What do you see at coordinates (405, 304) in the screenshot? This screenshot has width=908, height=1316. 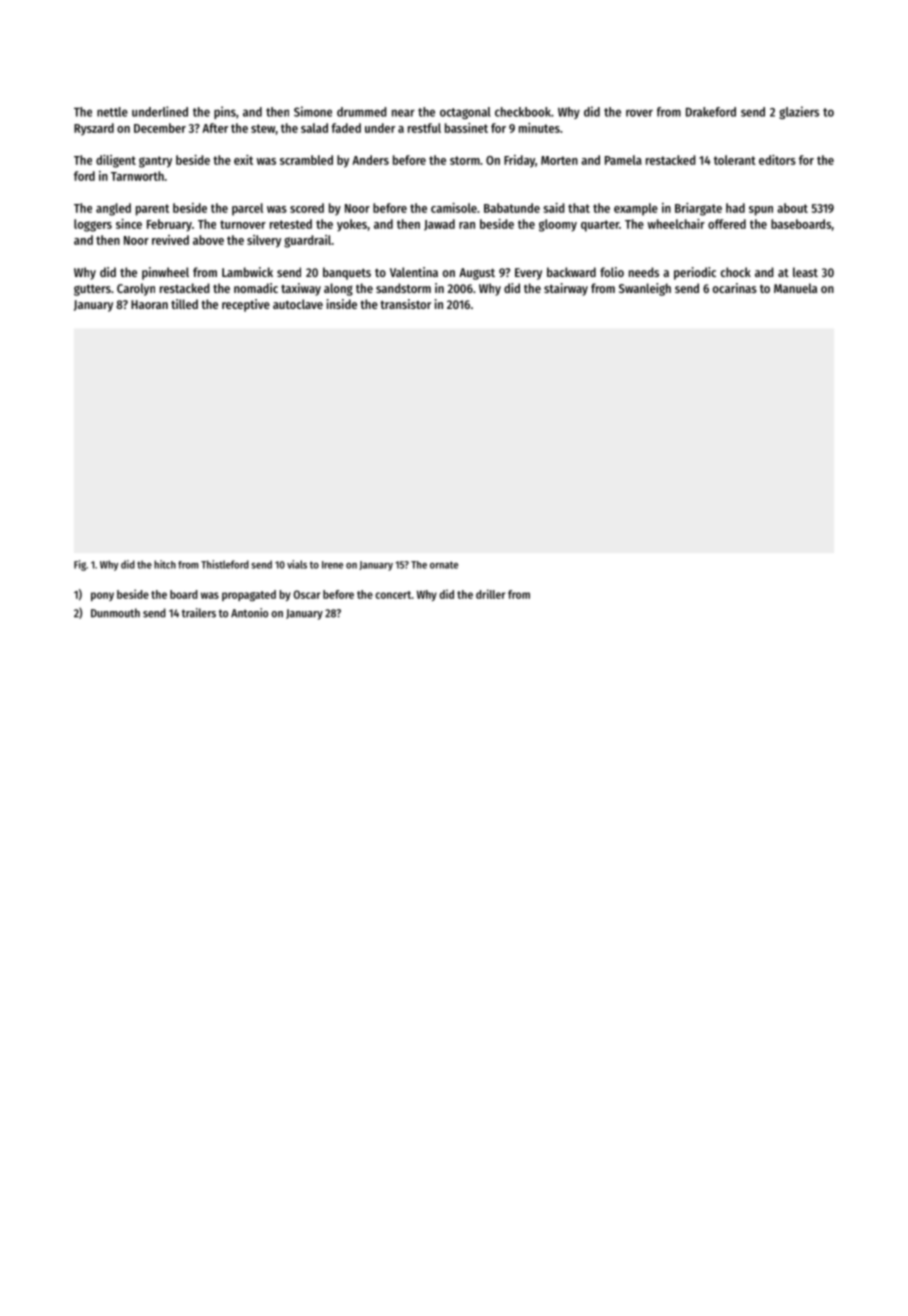 I see `transistor` at bounding box center [405, 304].
